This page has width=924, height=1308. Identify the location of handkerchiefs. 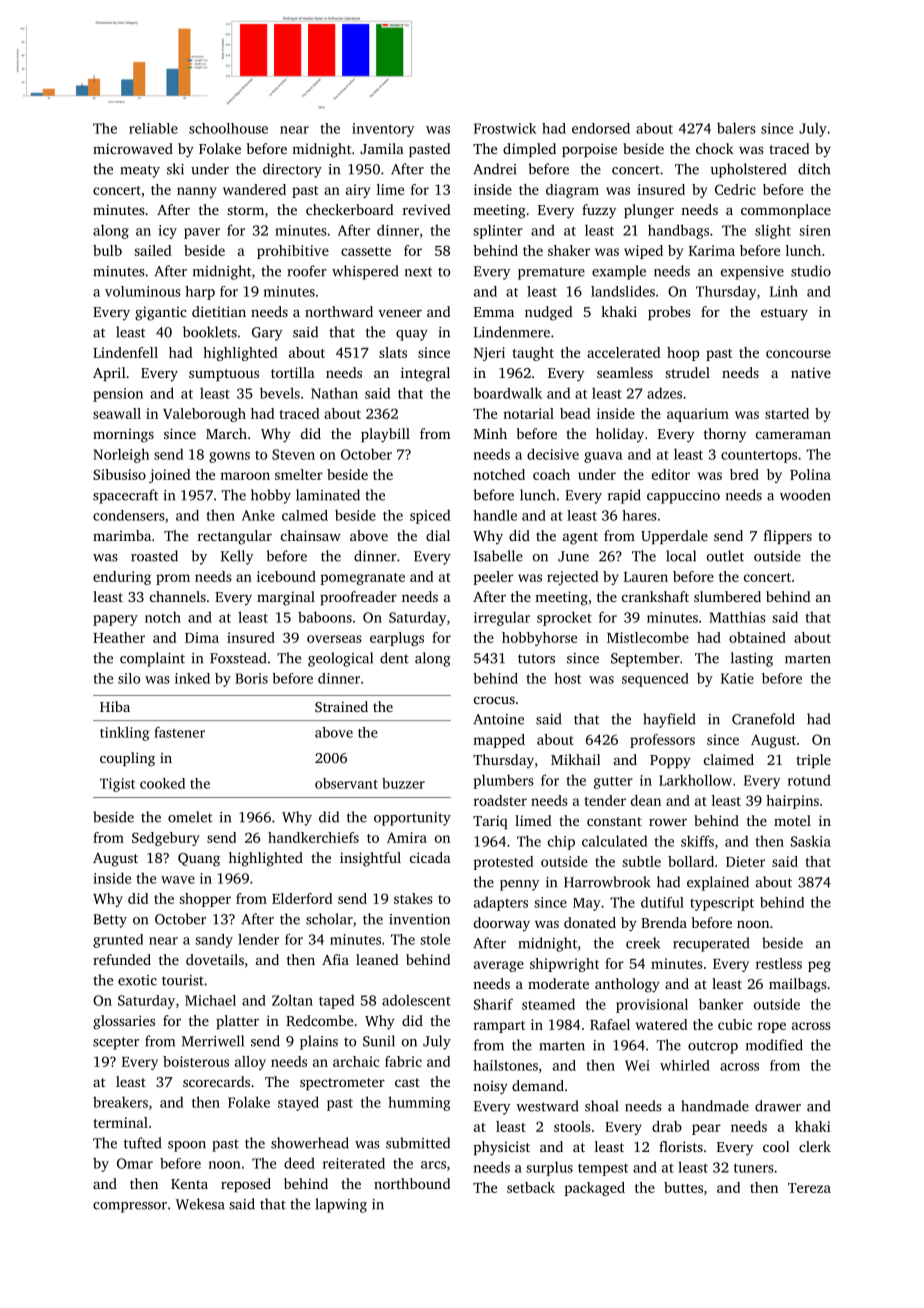
(313, 837).
